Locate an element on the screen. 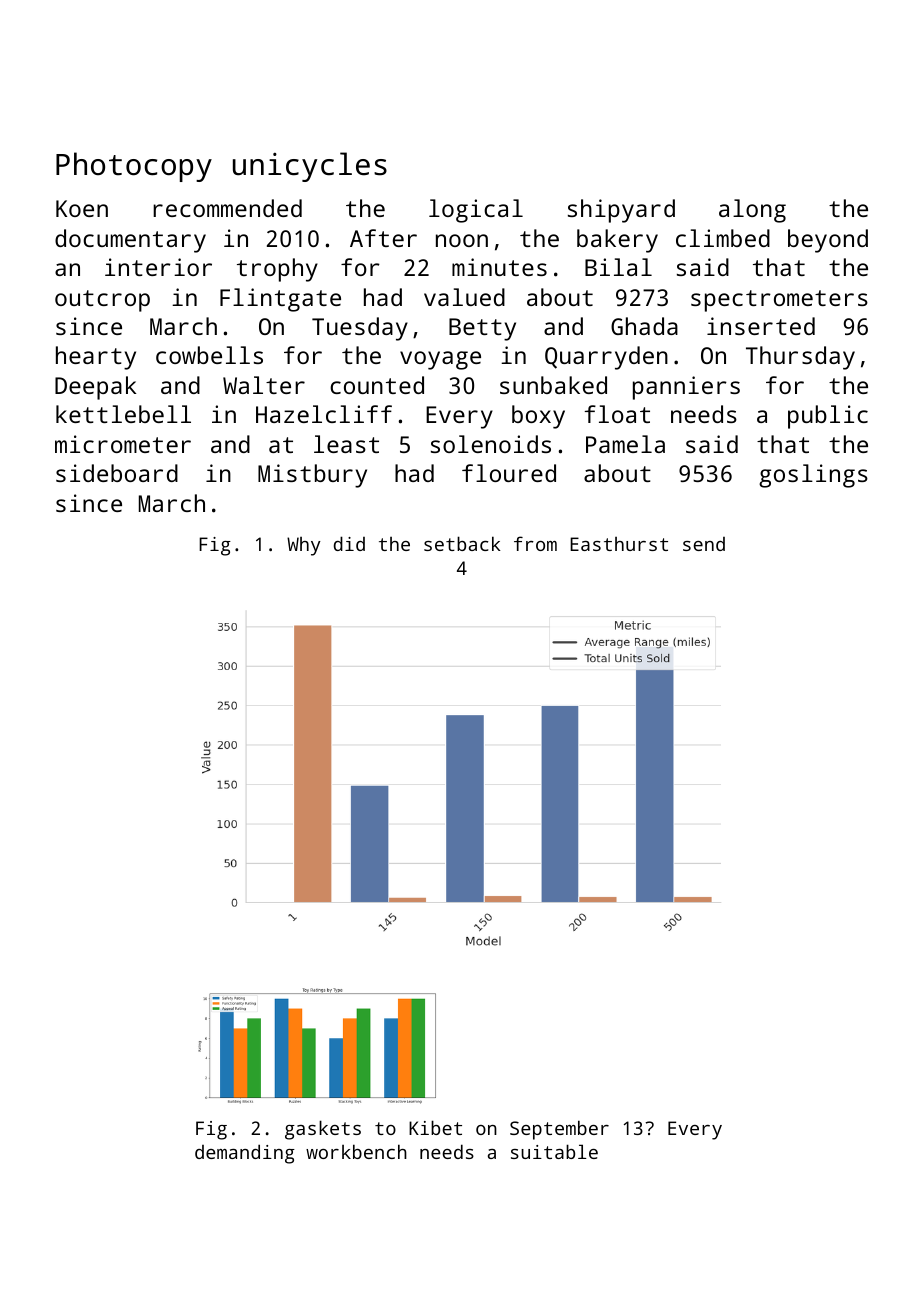 Image resolution: width=924 pixels, height=1314 pixels. did is located at coordinates (349, 543).
